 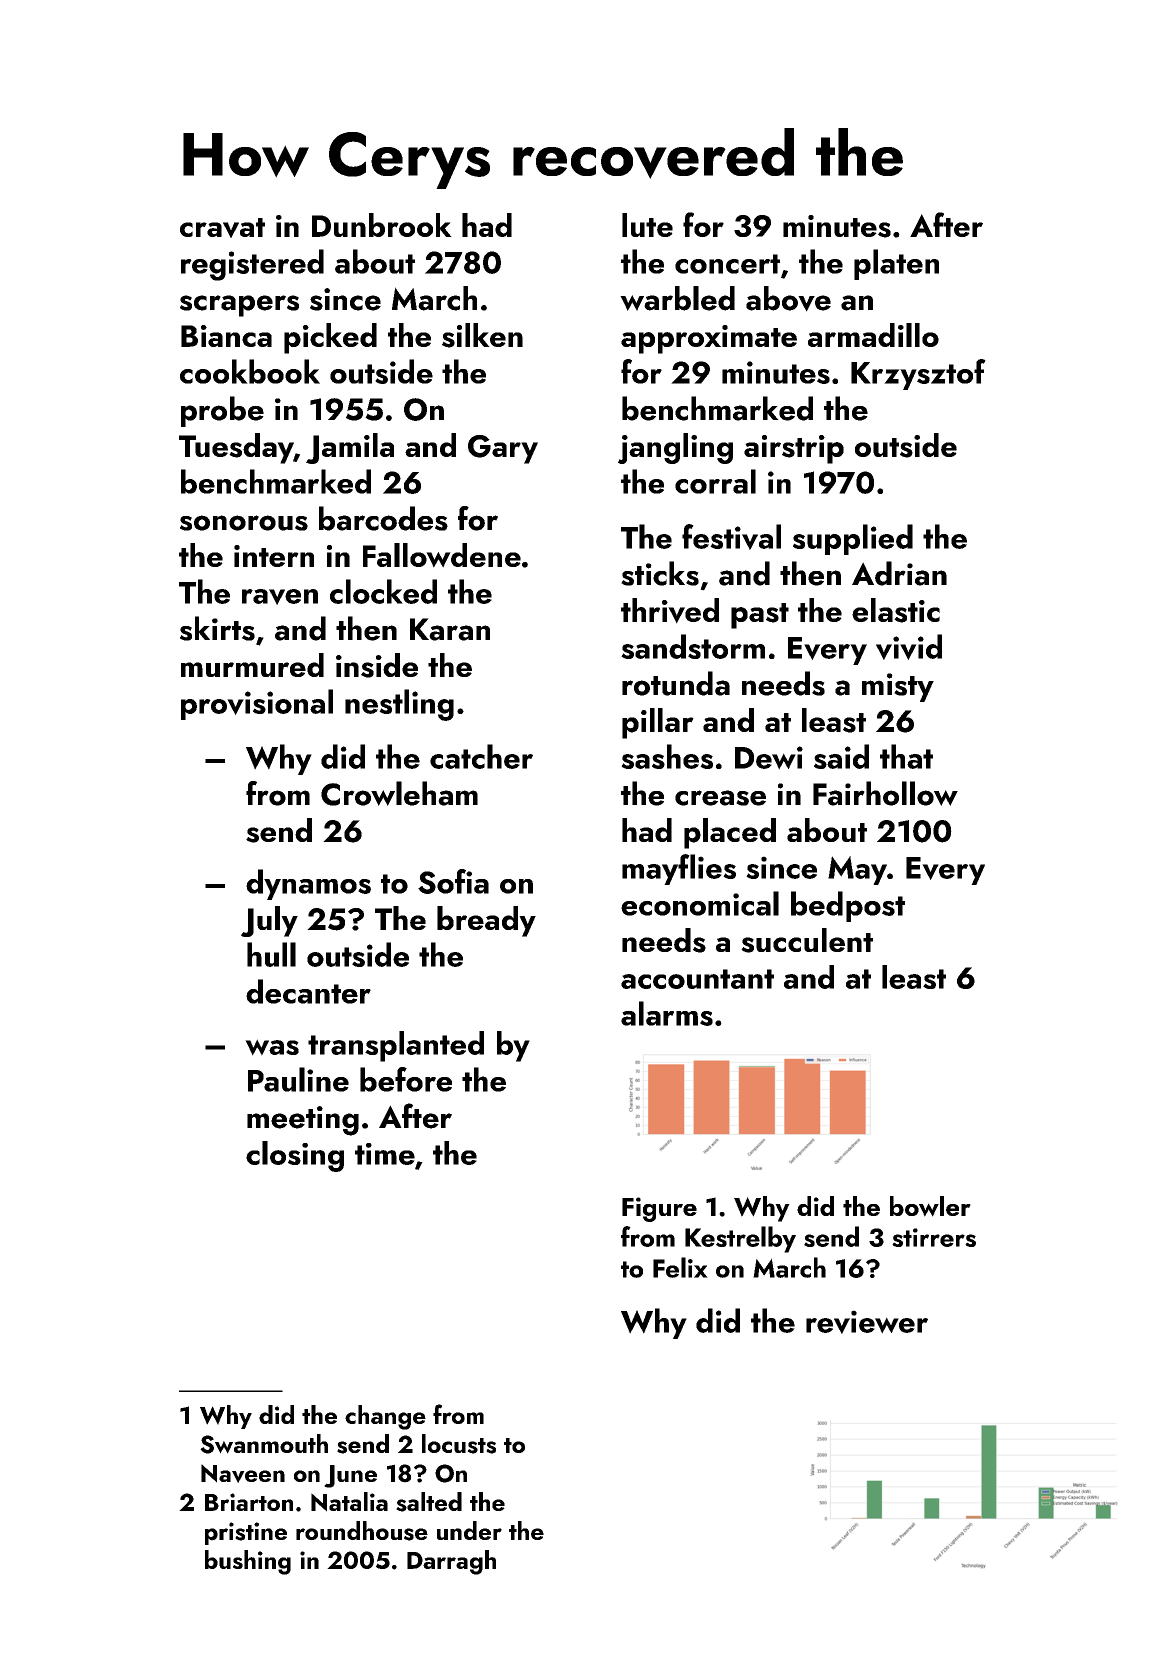 I want to click on Natalia, so click(x=349, y=1502).
